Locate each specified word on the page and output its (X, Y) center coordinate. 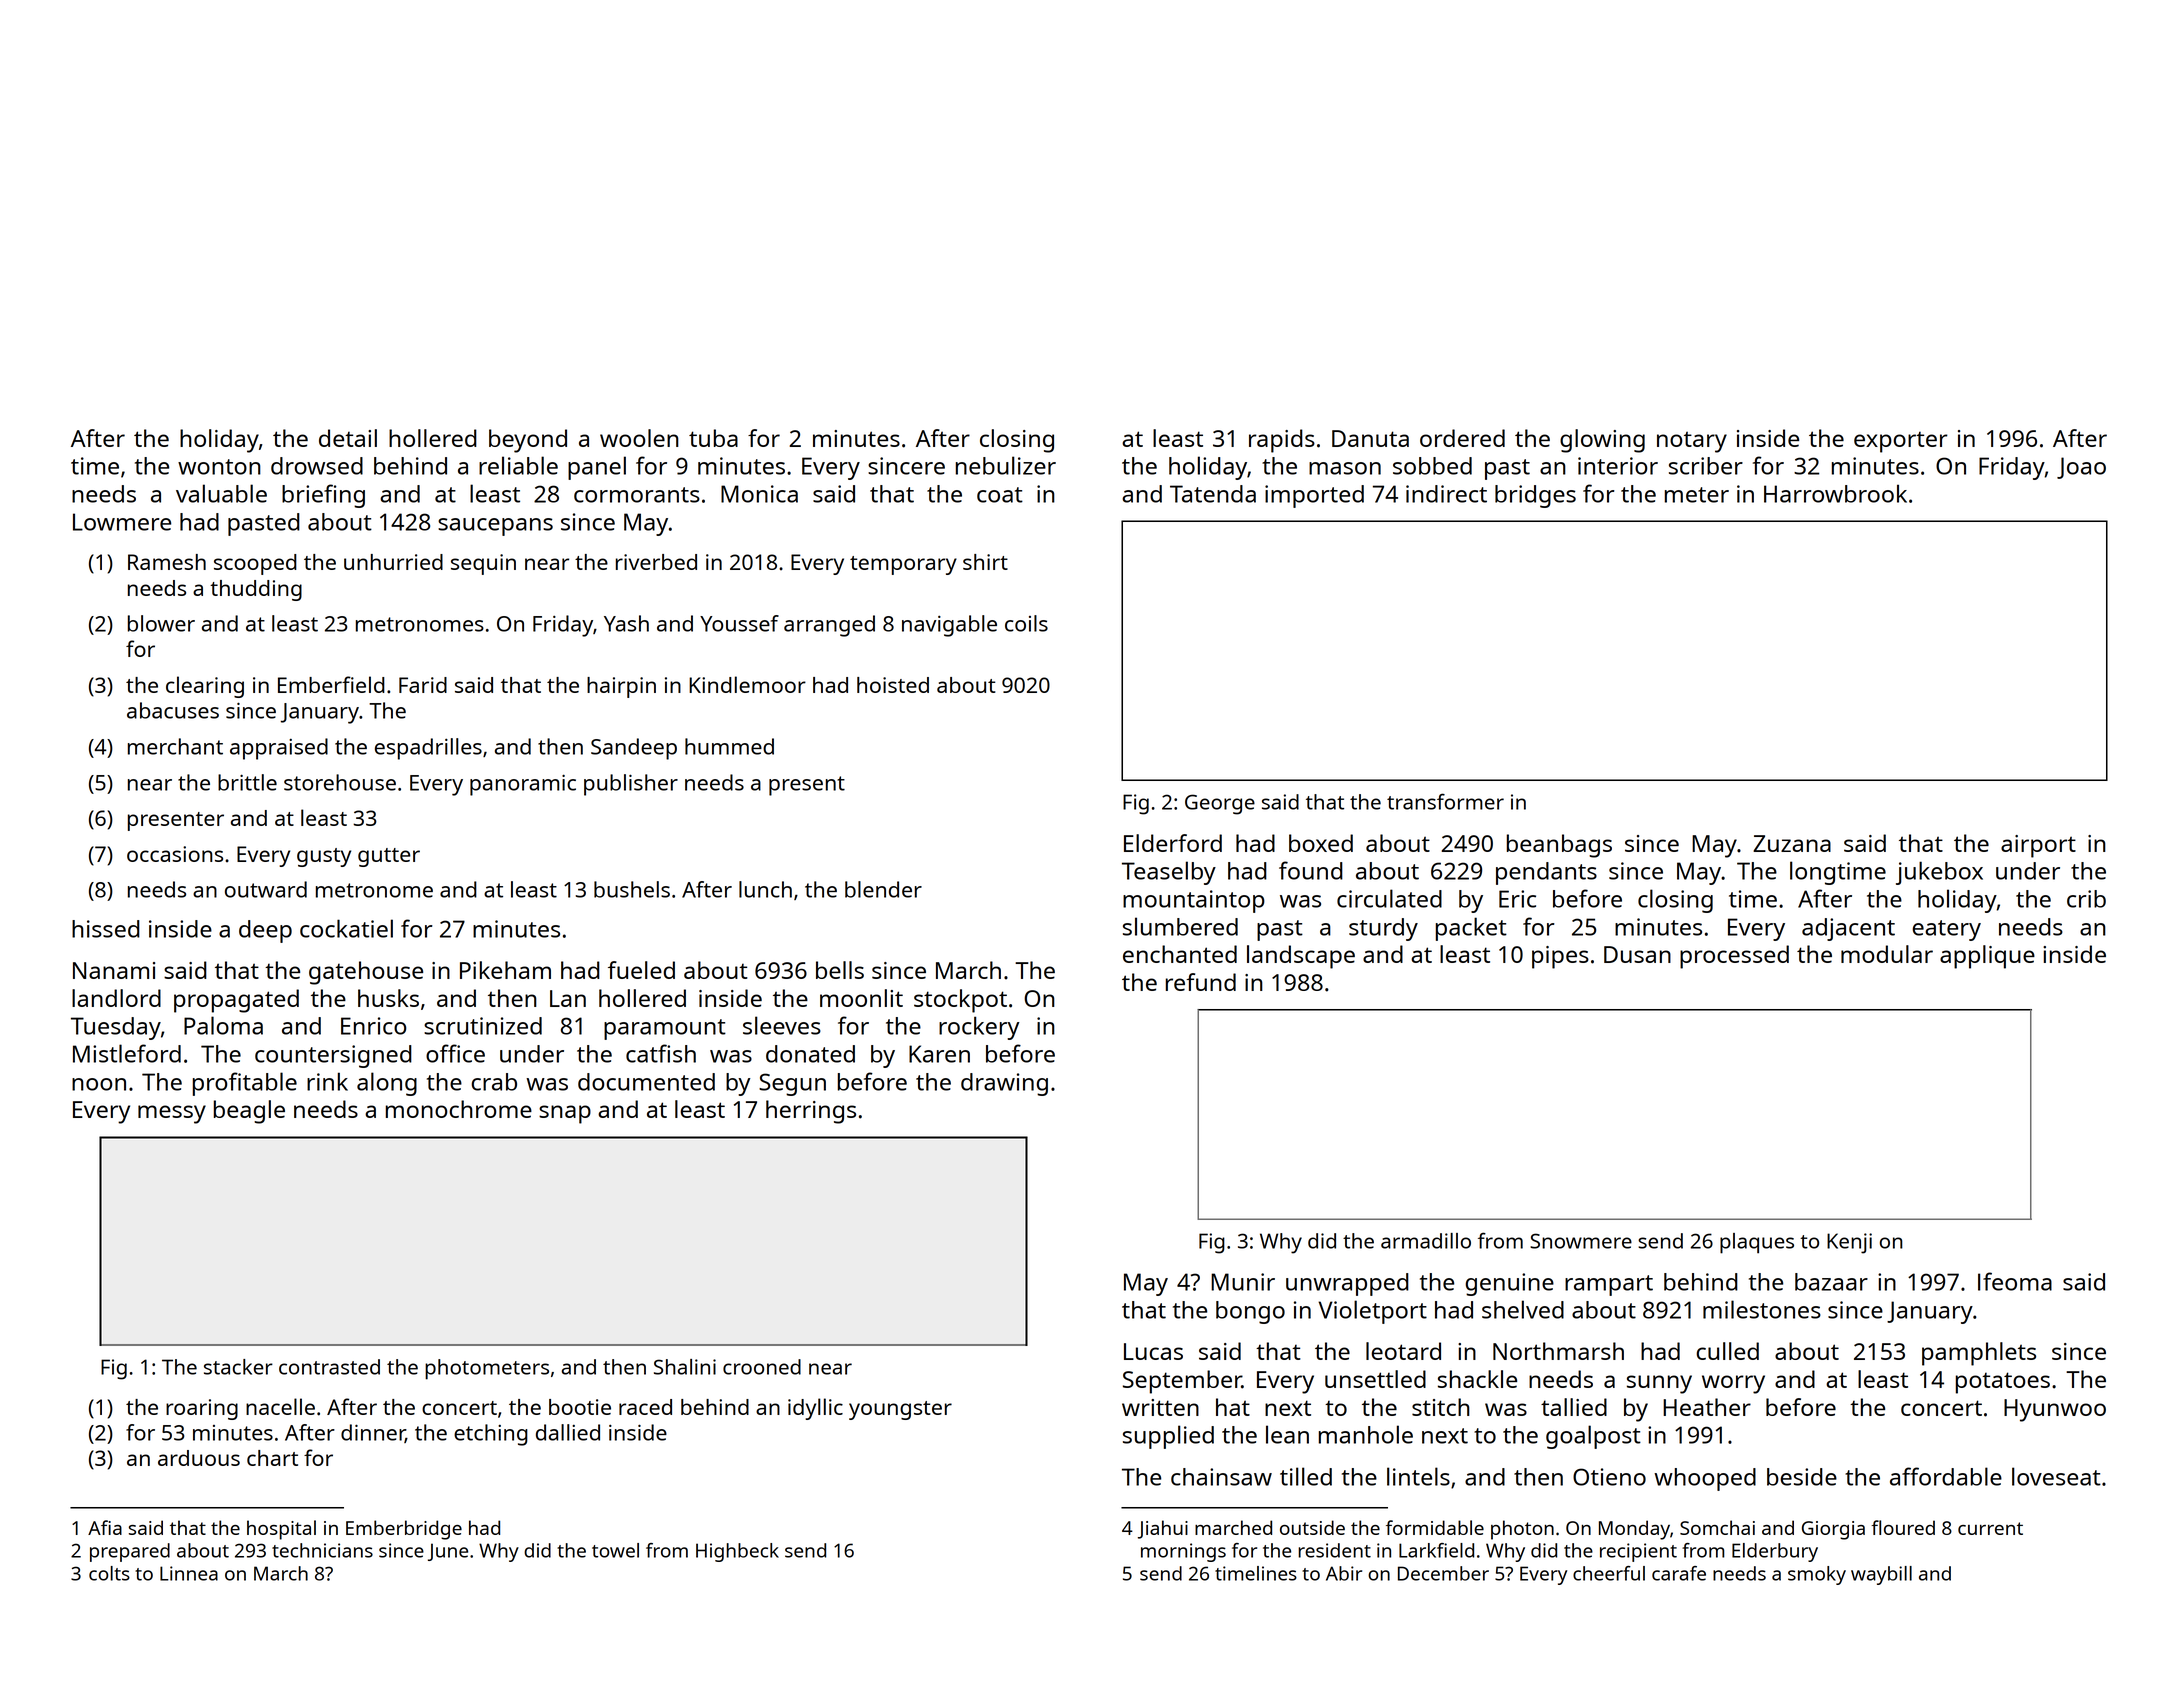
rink (327, 1081)
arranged (829, 626)
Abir (1344, 1573)
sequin (483, 564)
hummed (729, 746)
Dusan (1637, 954)
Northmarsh (1558, 1351)
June (448, 1552)
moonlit (861, 998)
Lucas (1153, 1351)
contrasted (329, 1367)
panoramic (523, 785)
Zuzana (1792, 843)
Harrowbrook (1835, 494)
